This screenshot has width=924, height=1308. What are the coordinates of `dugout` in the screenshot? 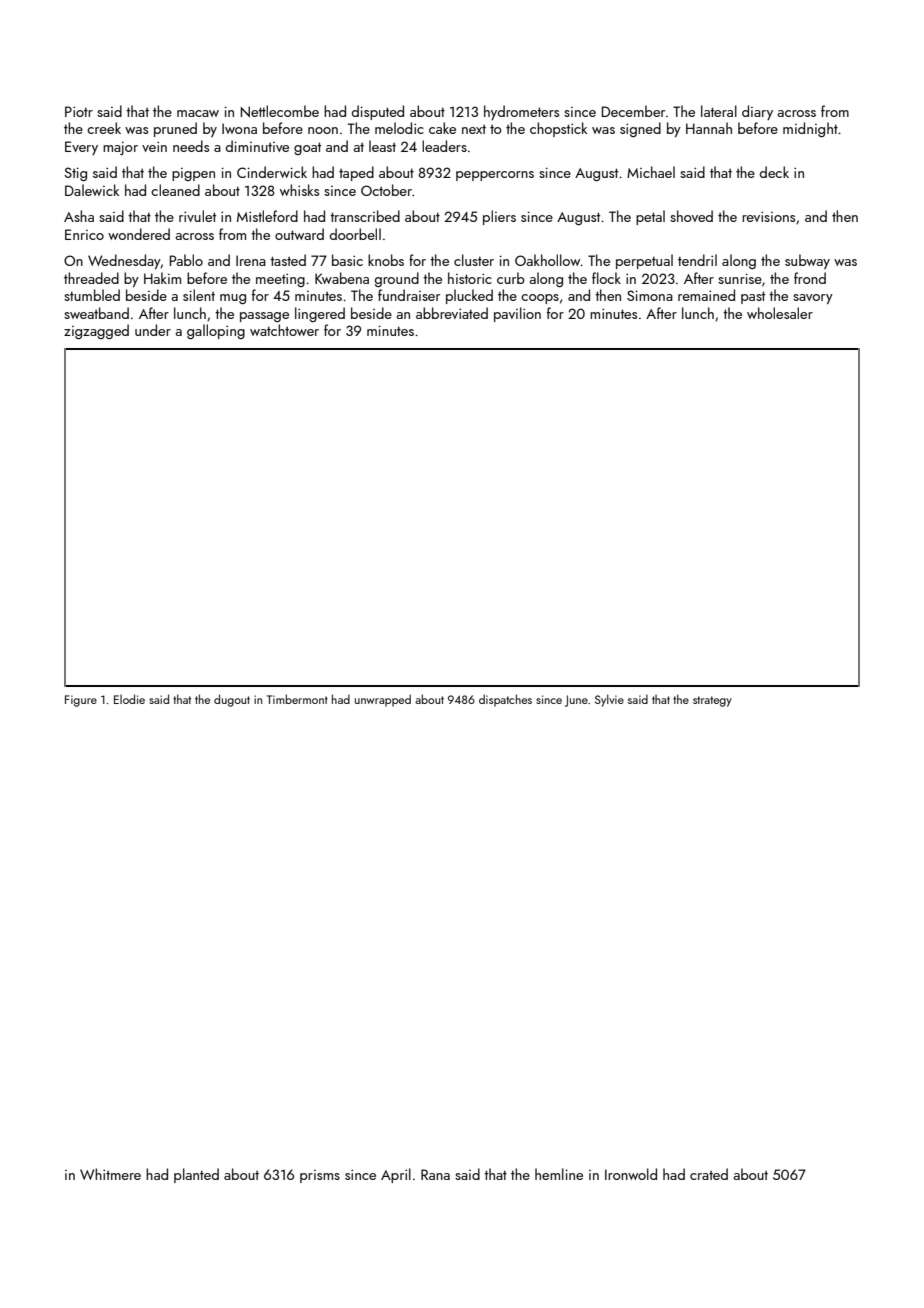 It's located at (232, 700).
